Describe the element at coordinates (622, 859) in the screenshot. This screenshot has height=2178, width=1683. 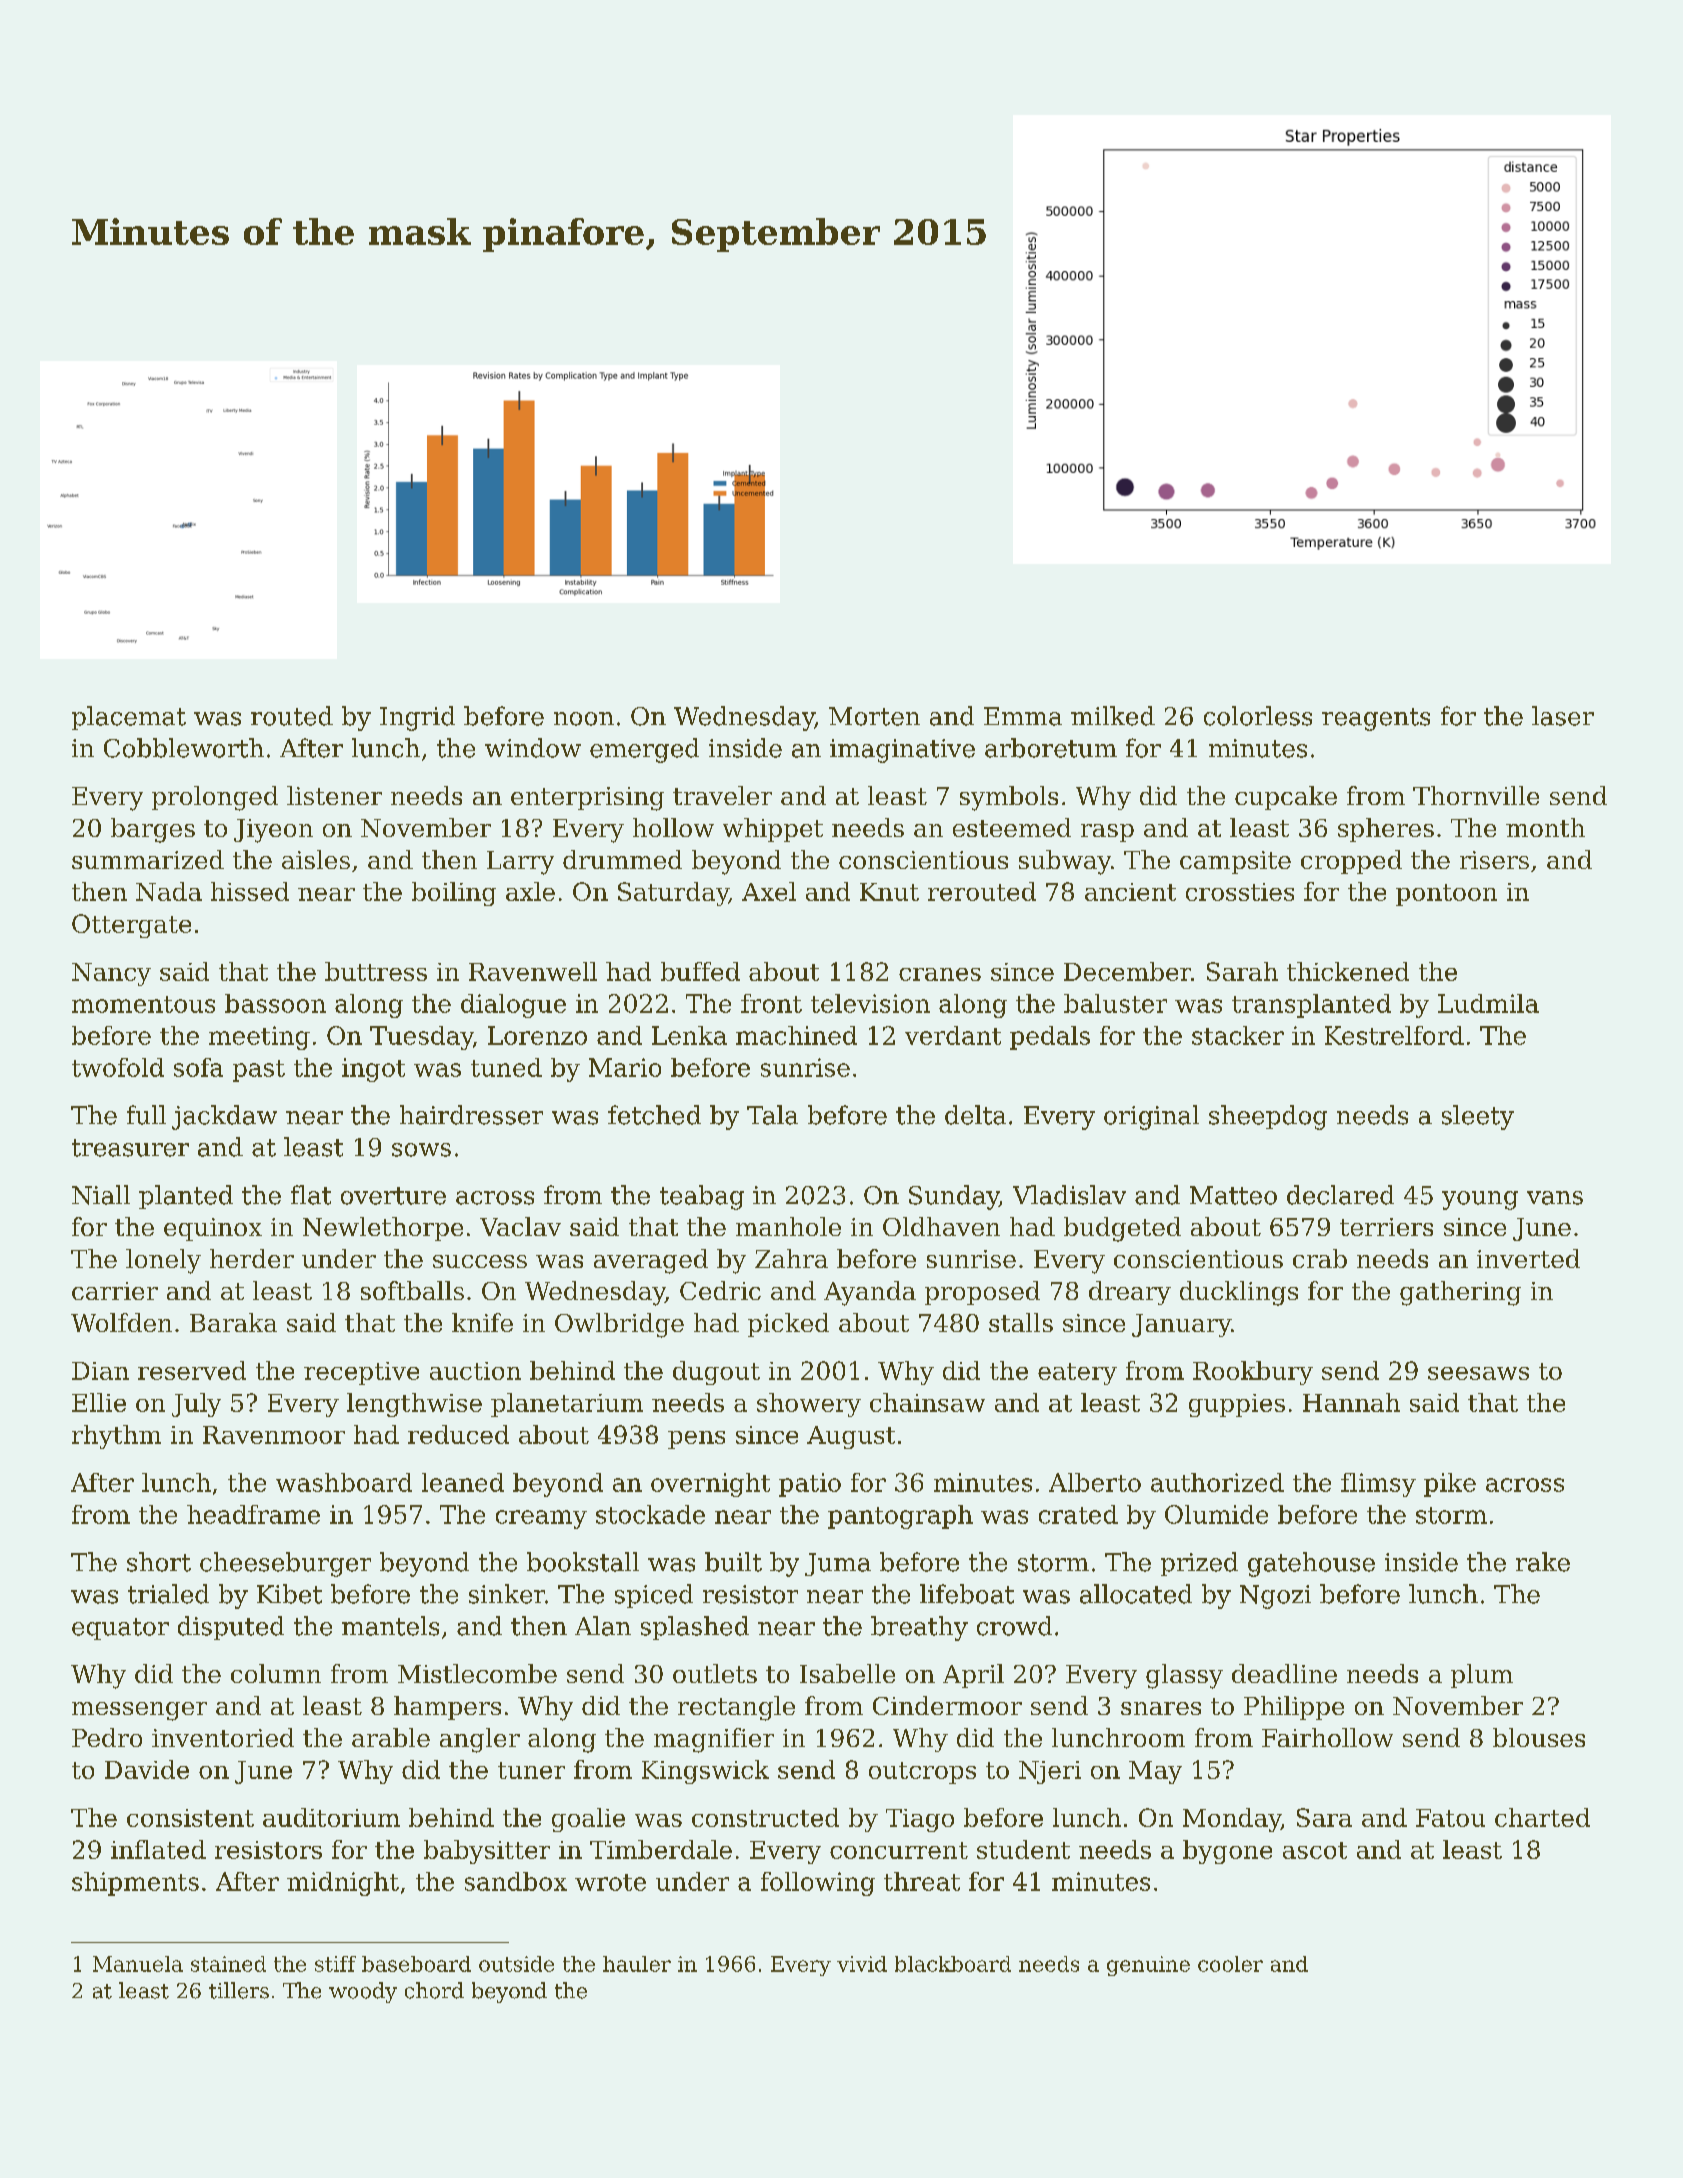
I see `drummed` at that location.
